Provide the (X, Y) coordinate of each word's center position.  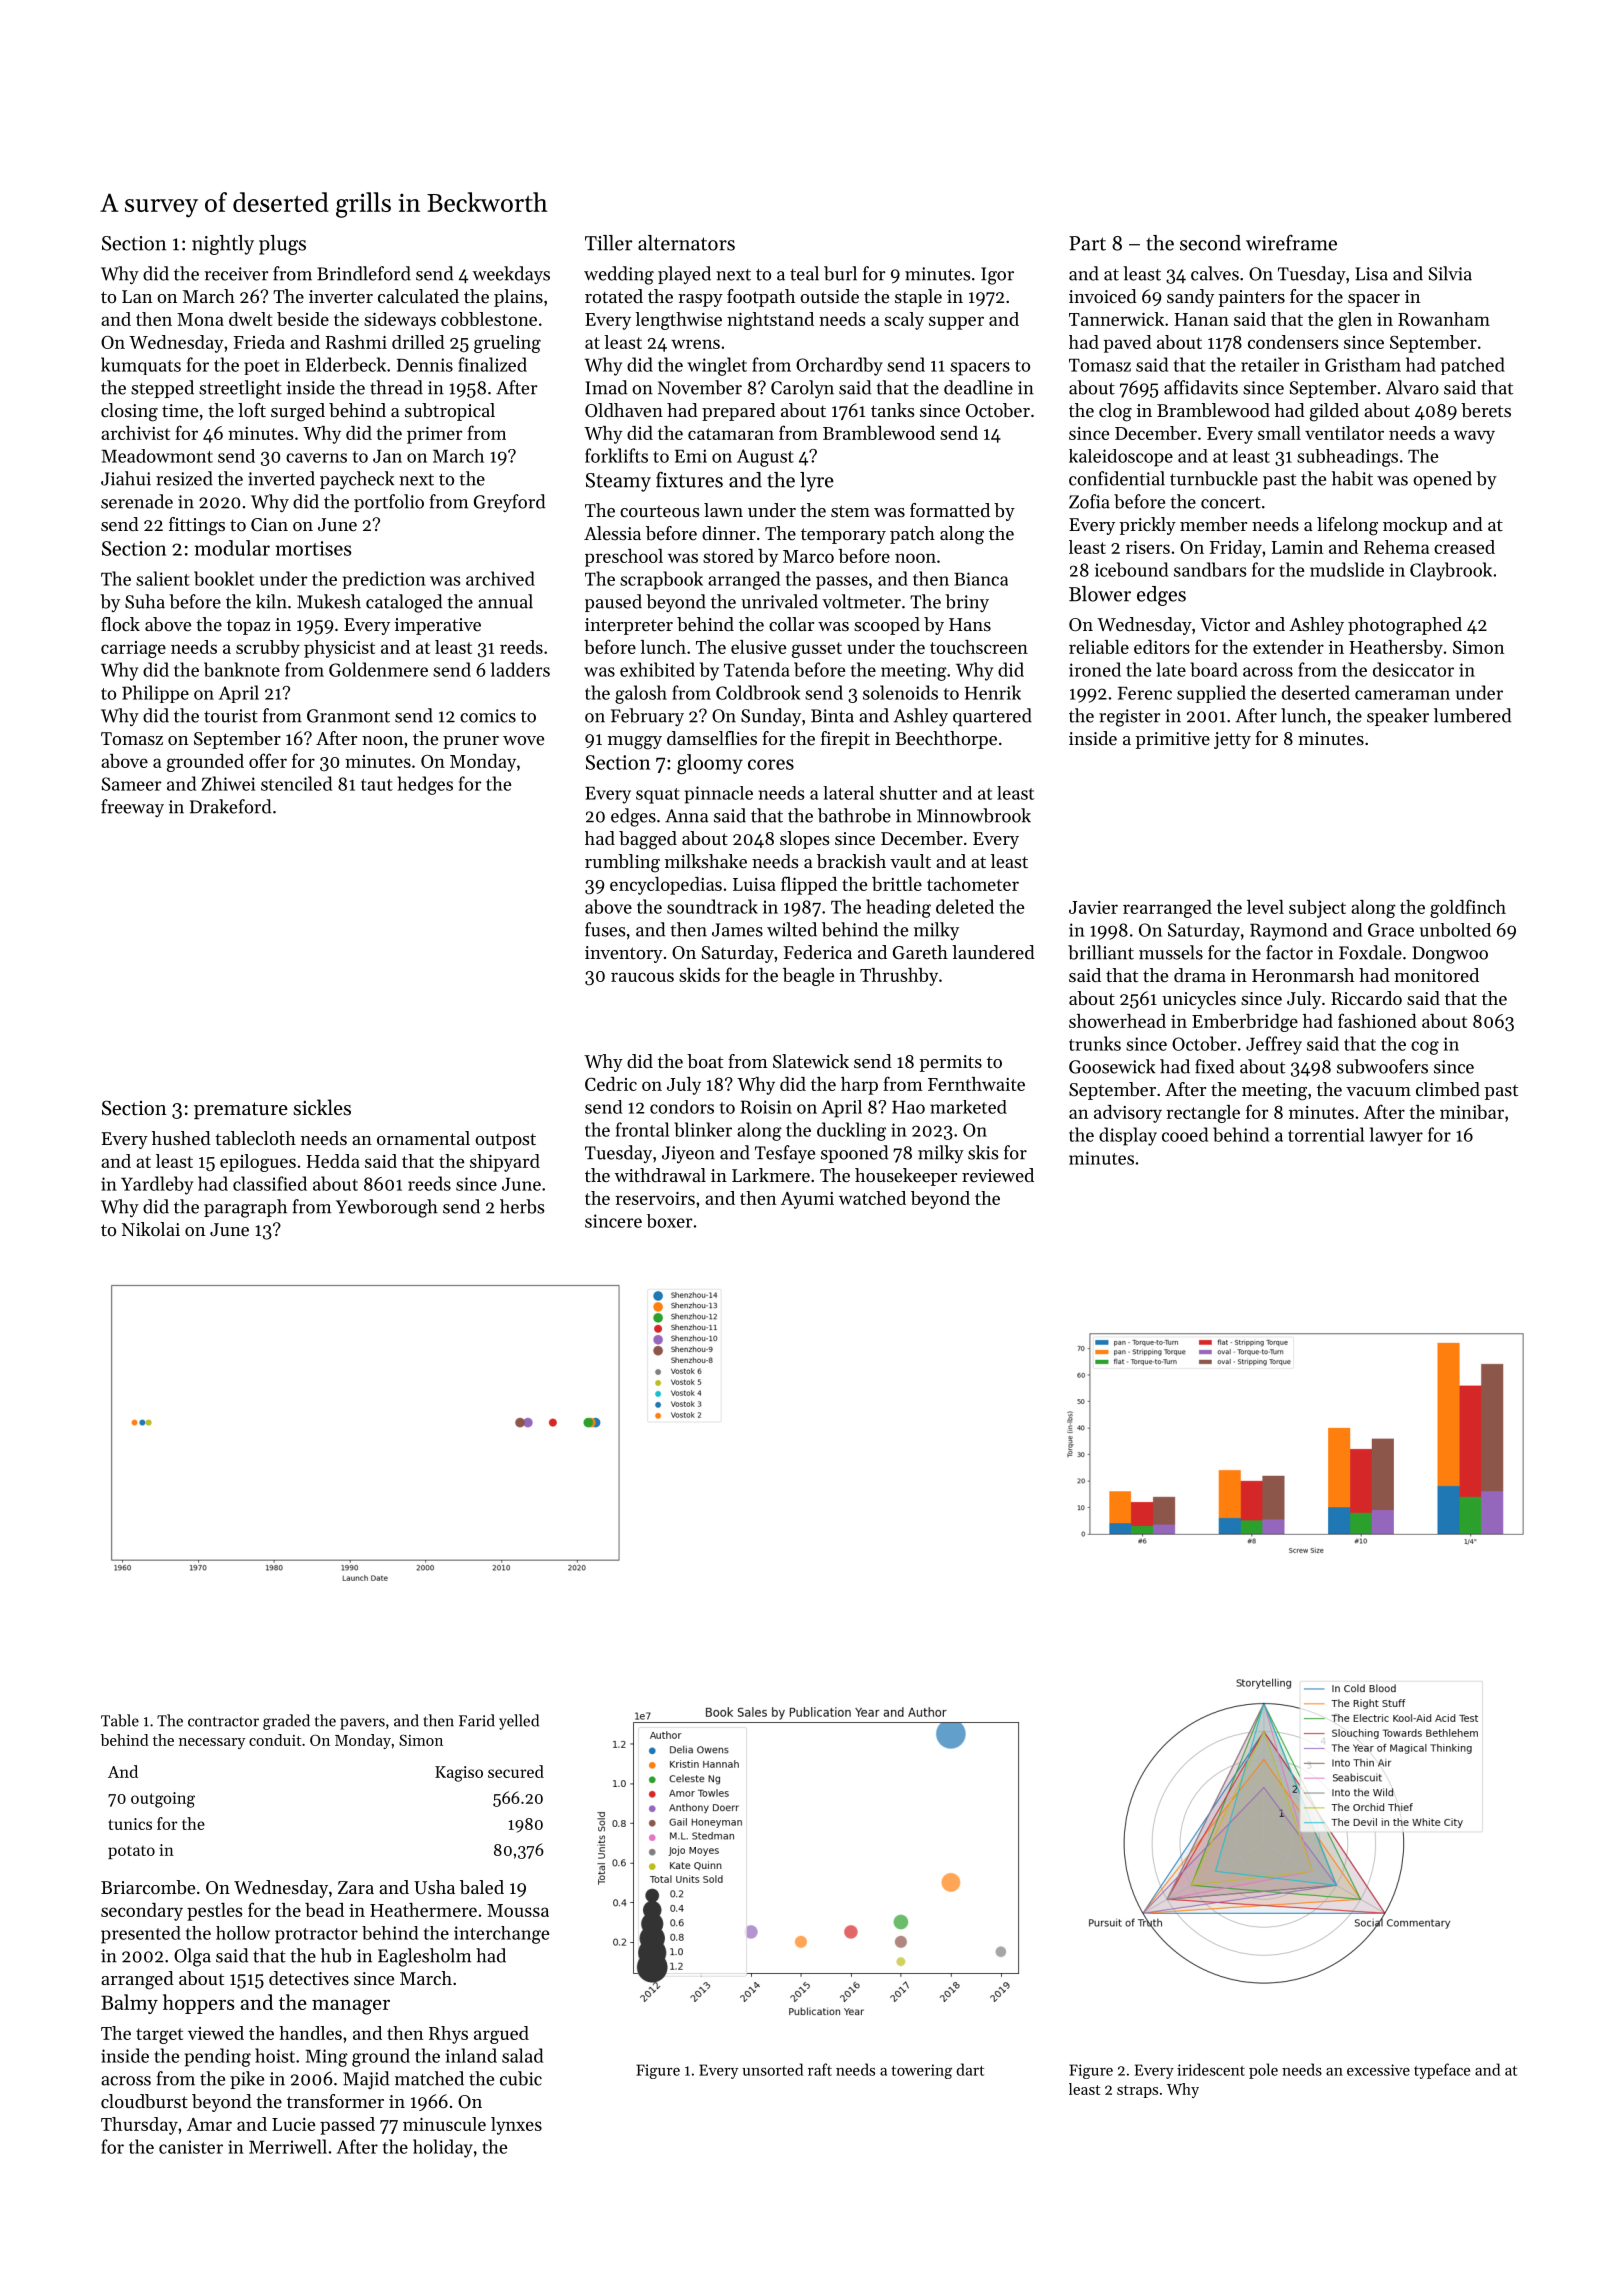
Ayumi (807, 1200)
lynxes (516, 2126)
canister (191, 2147)
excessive (1378, 2070)
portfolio (389, 503)
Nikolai (151, 1229)
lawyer (1396, 1136)
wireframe (1291, 243)
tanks (893, 410)
